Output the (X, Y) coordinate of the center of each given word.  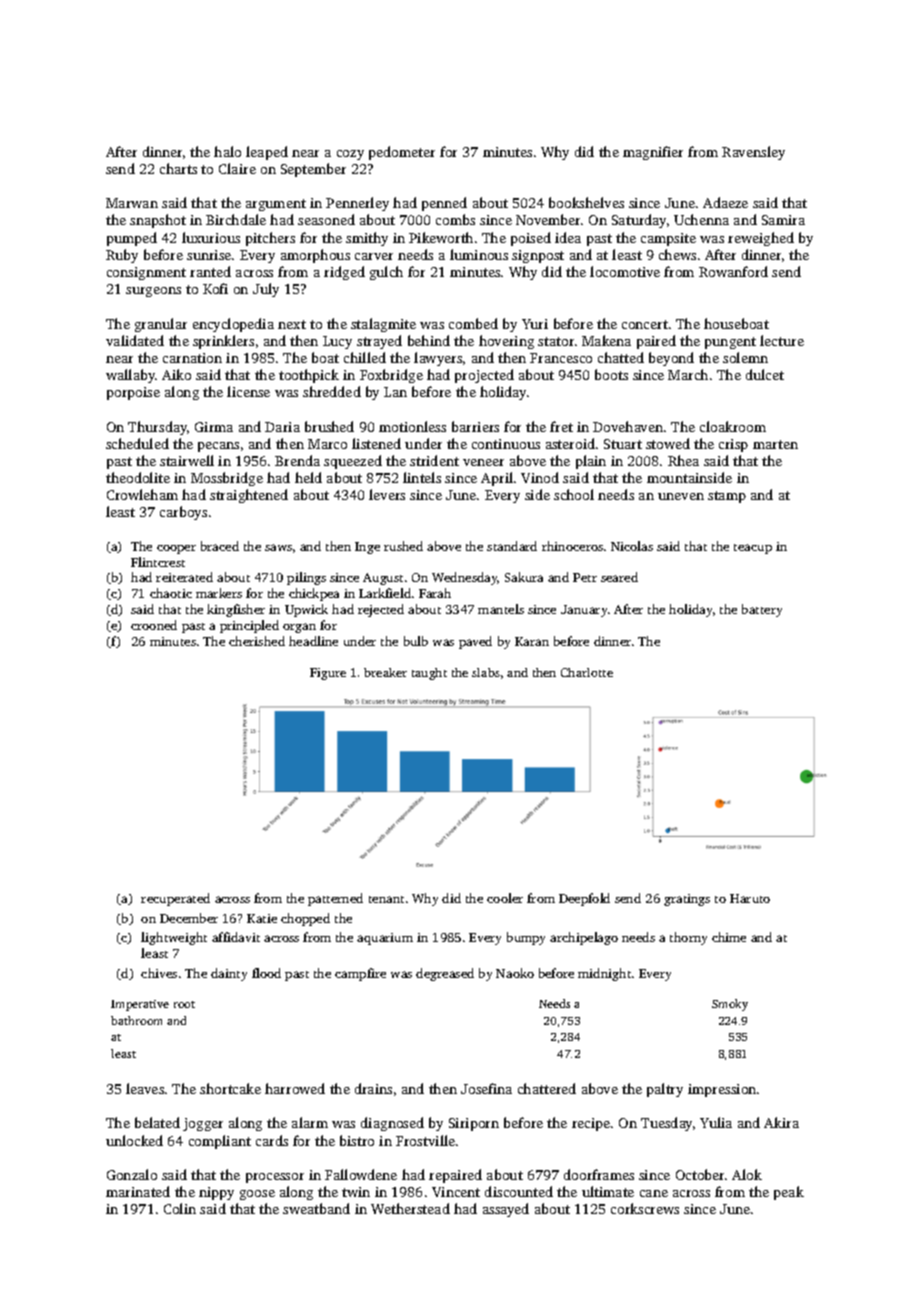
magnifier (653, 153)
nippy (216, 1193)
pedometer (402, 153)
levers (387, 494)
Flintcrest (158, 562)
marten (775, 444)
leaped (267, 153)
